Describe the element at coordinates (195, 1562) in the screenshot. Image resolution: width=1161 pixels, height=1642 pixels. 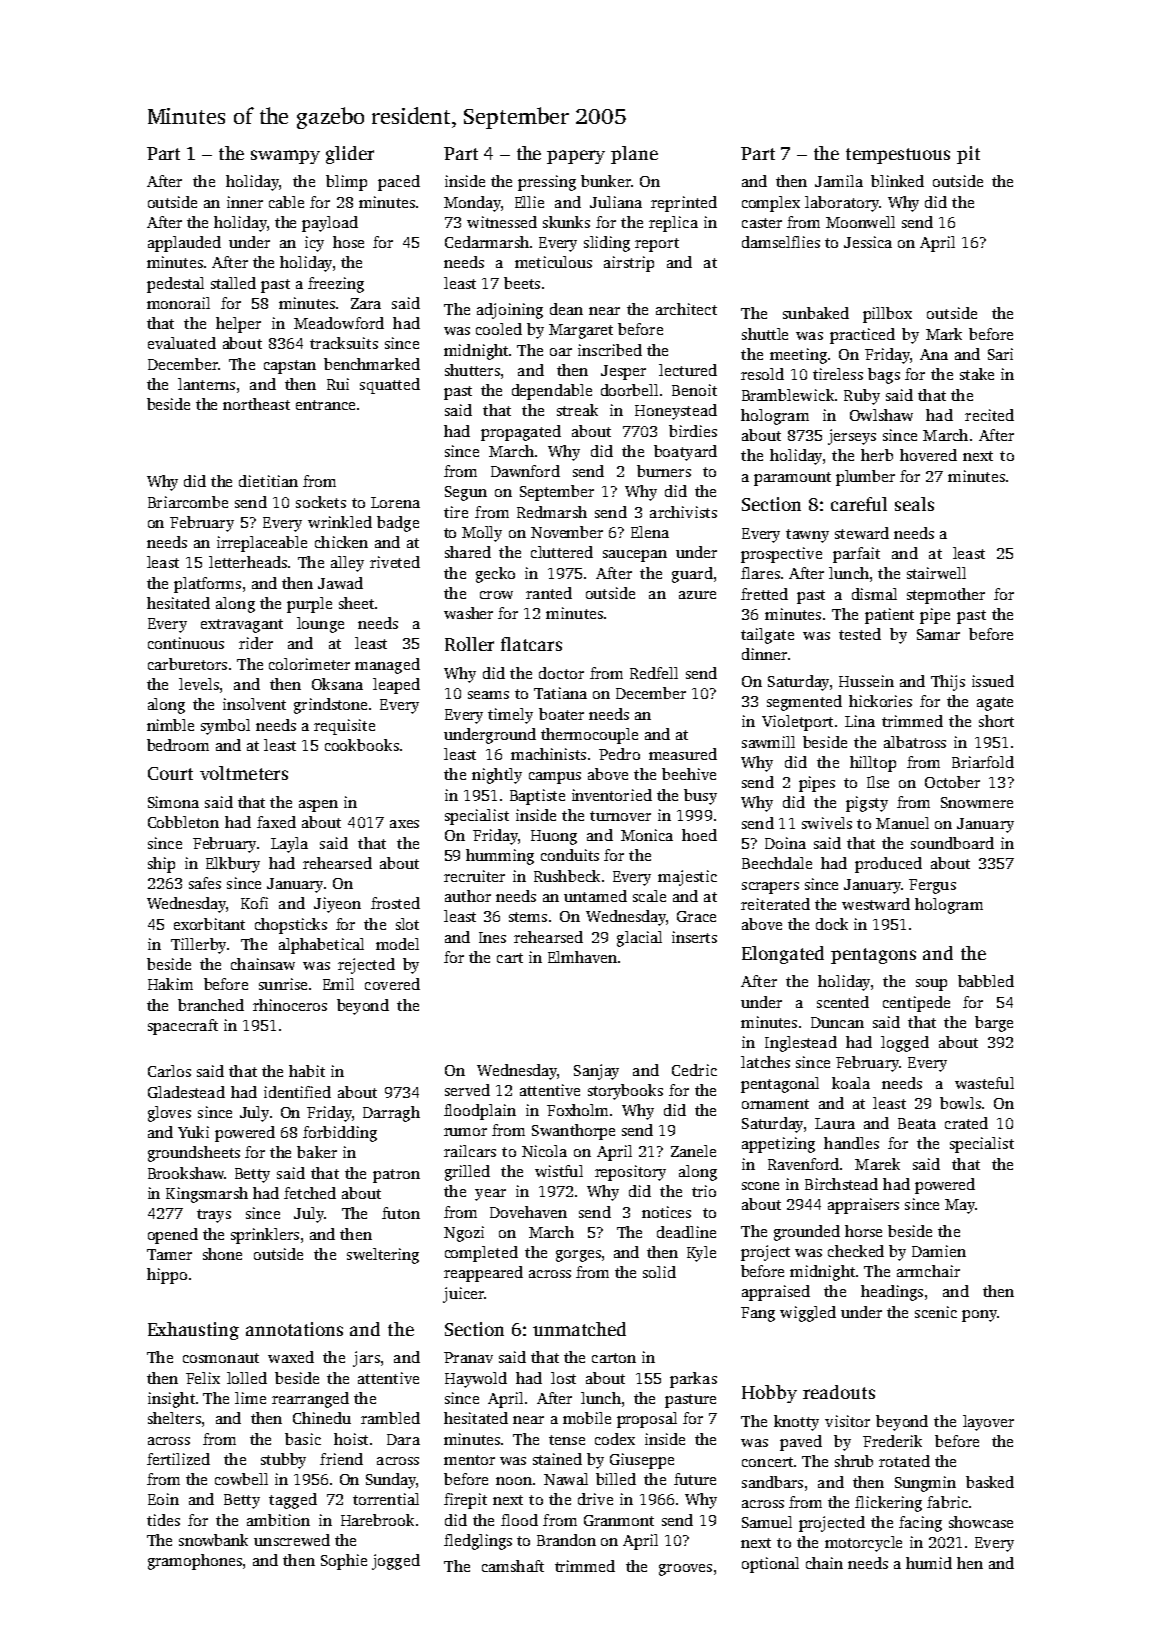
I see `gramophones` at that location.
